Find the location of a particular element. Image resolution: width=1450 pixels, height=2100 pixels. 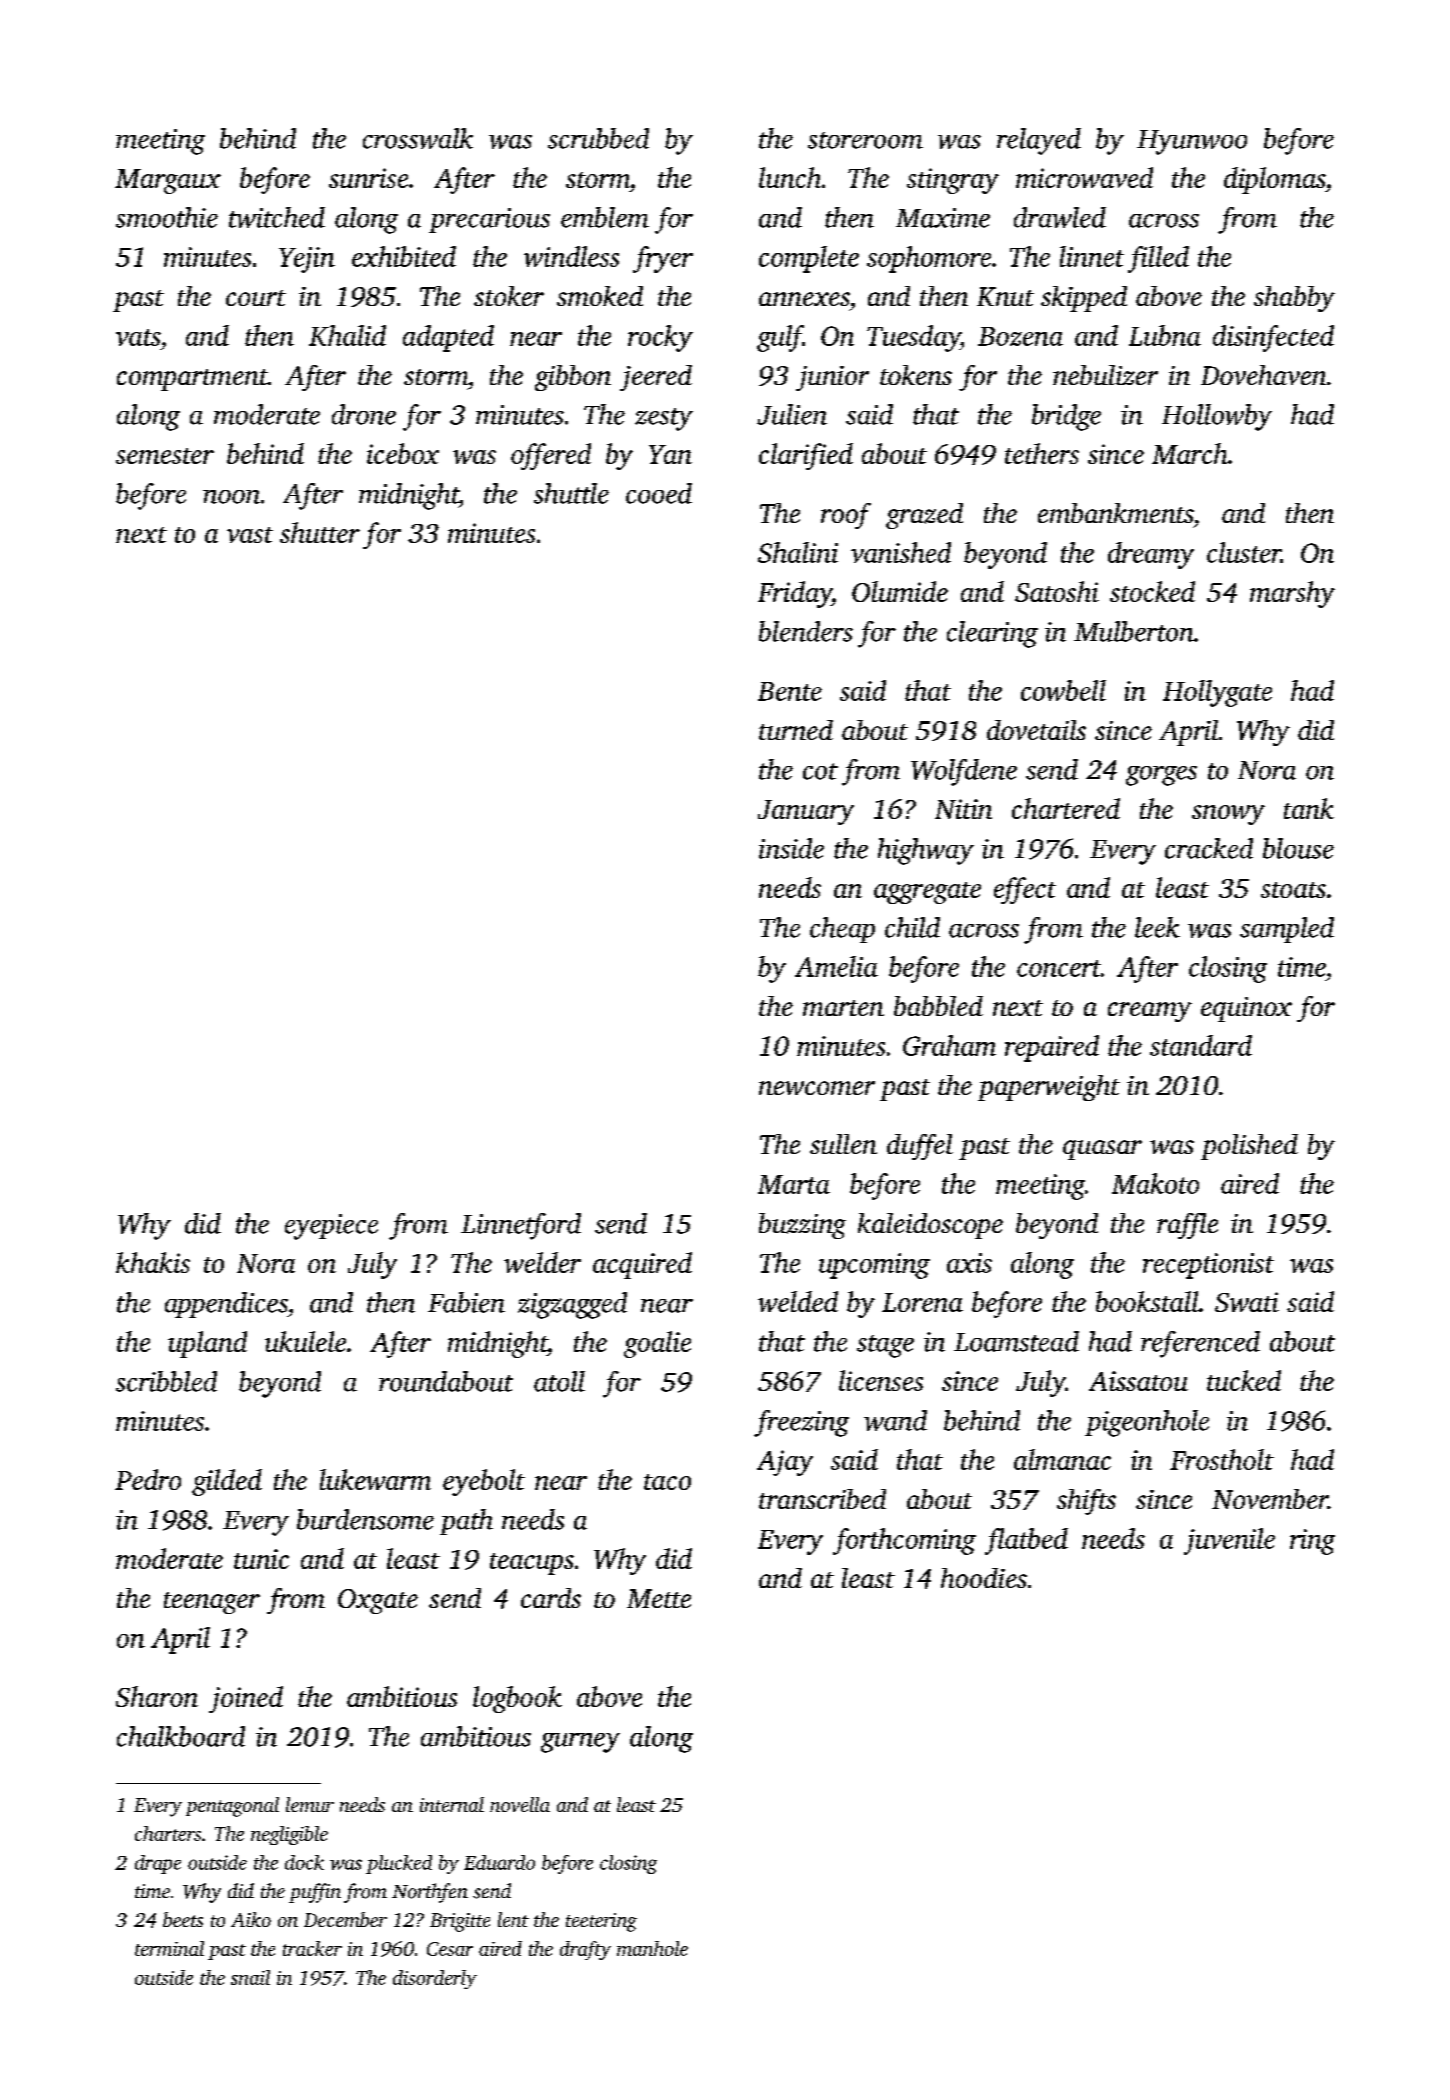

Aissatou is located at coordinates (1138, 1381).
